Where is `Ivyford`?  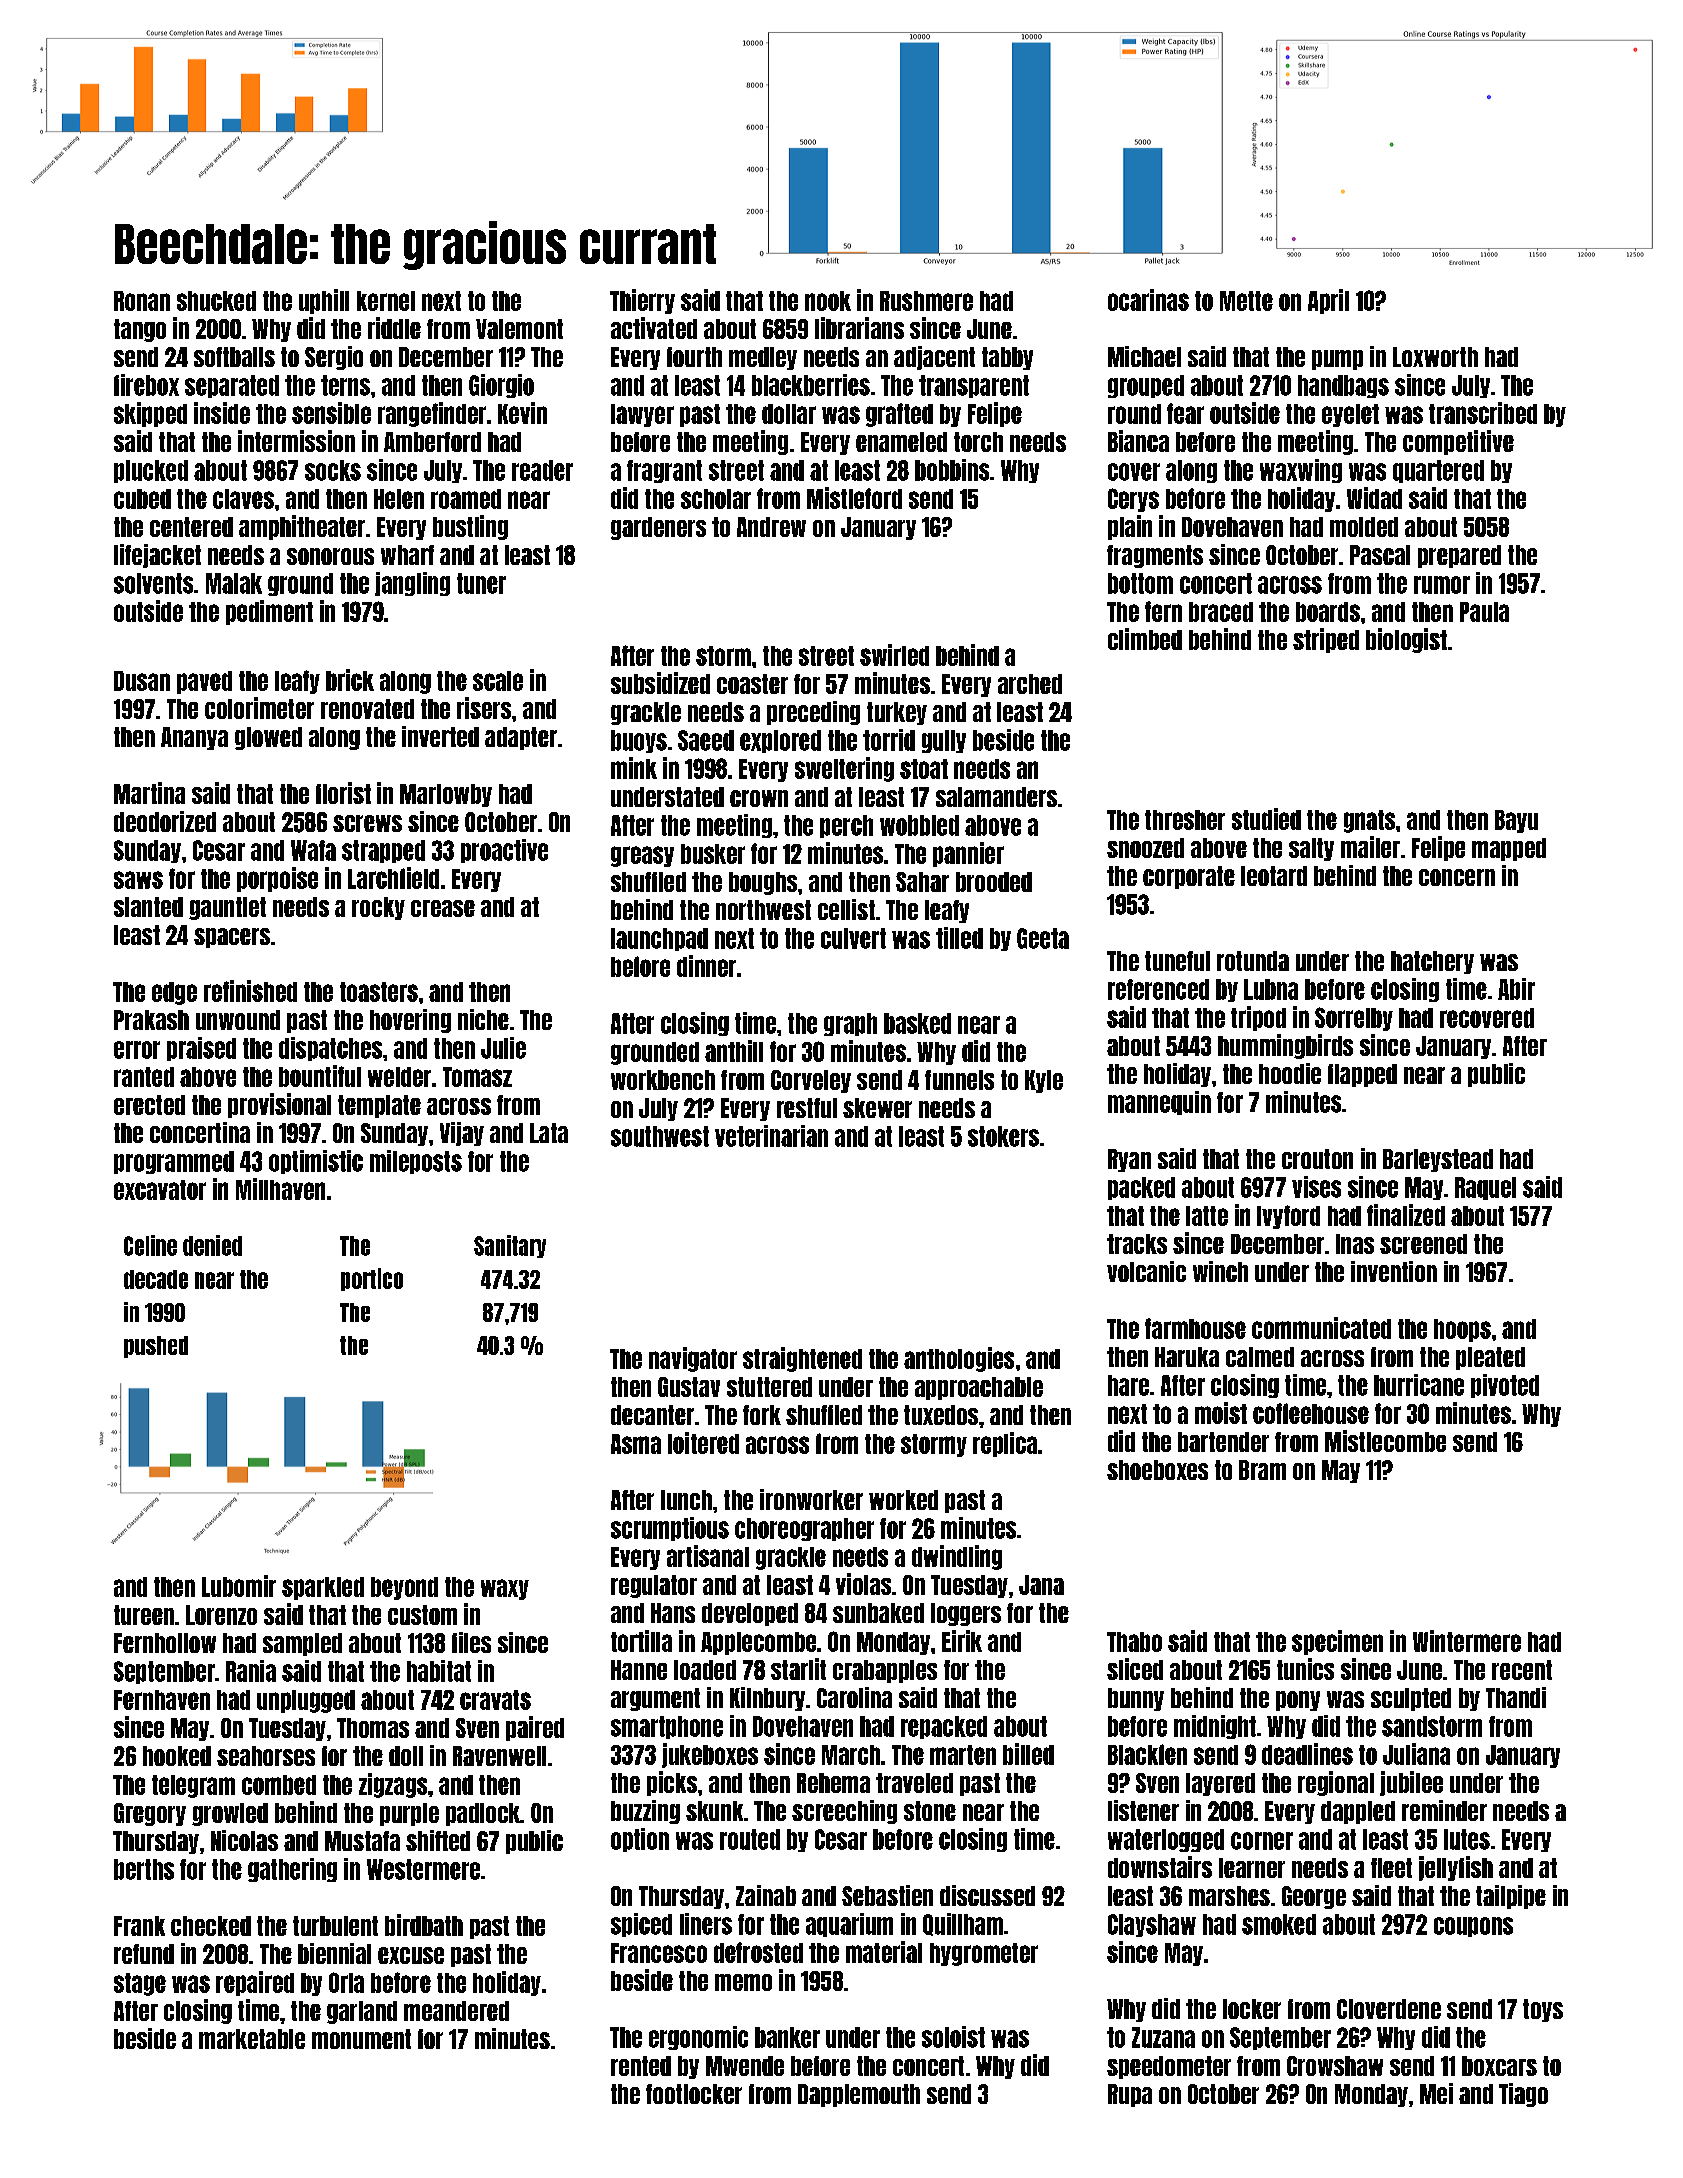 Ivyford is located at coordinates (1288, 1217).
